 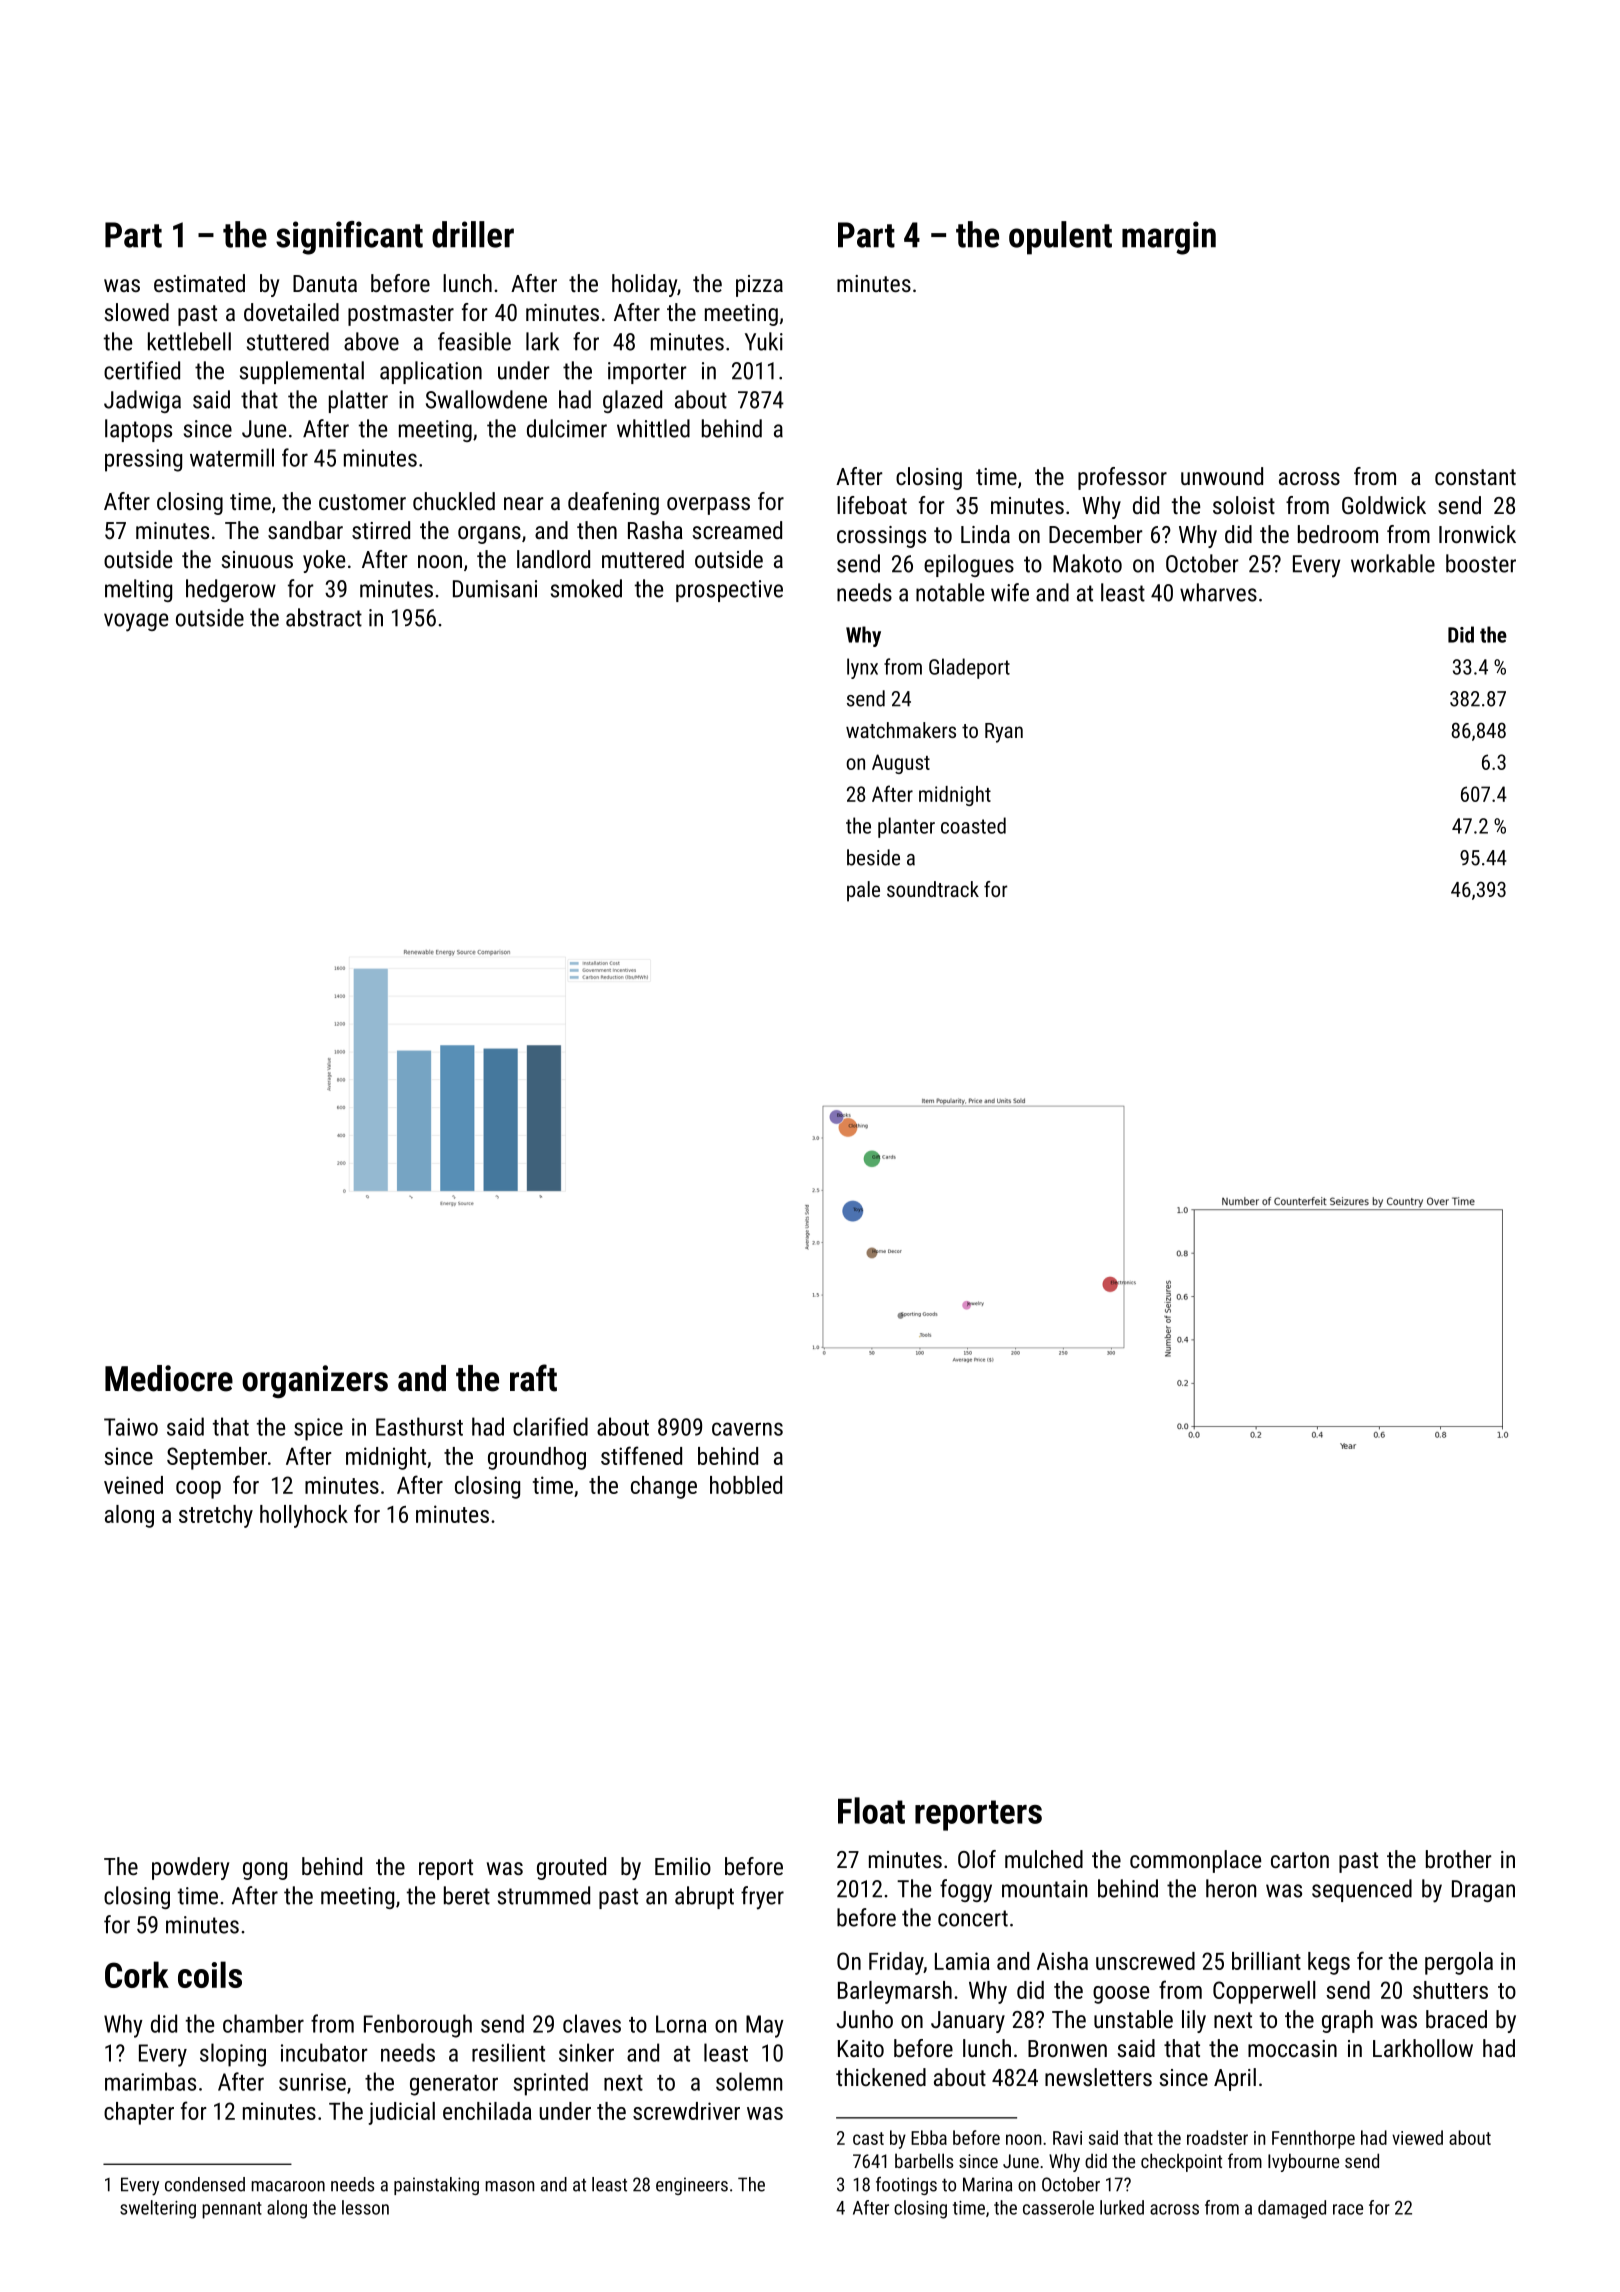 What do you see at coordinates (759, 286) in the screenshot?
I see `pizza` at bounding box center [759, 286].
